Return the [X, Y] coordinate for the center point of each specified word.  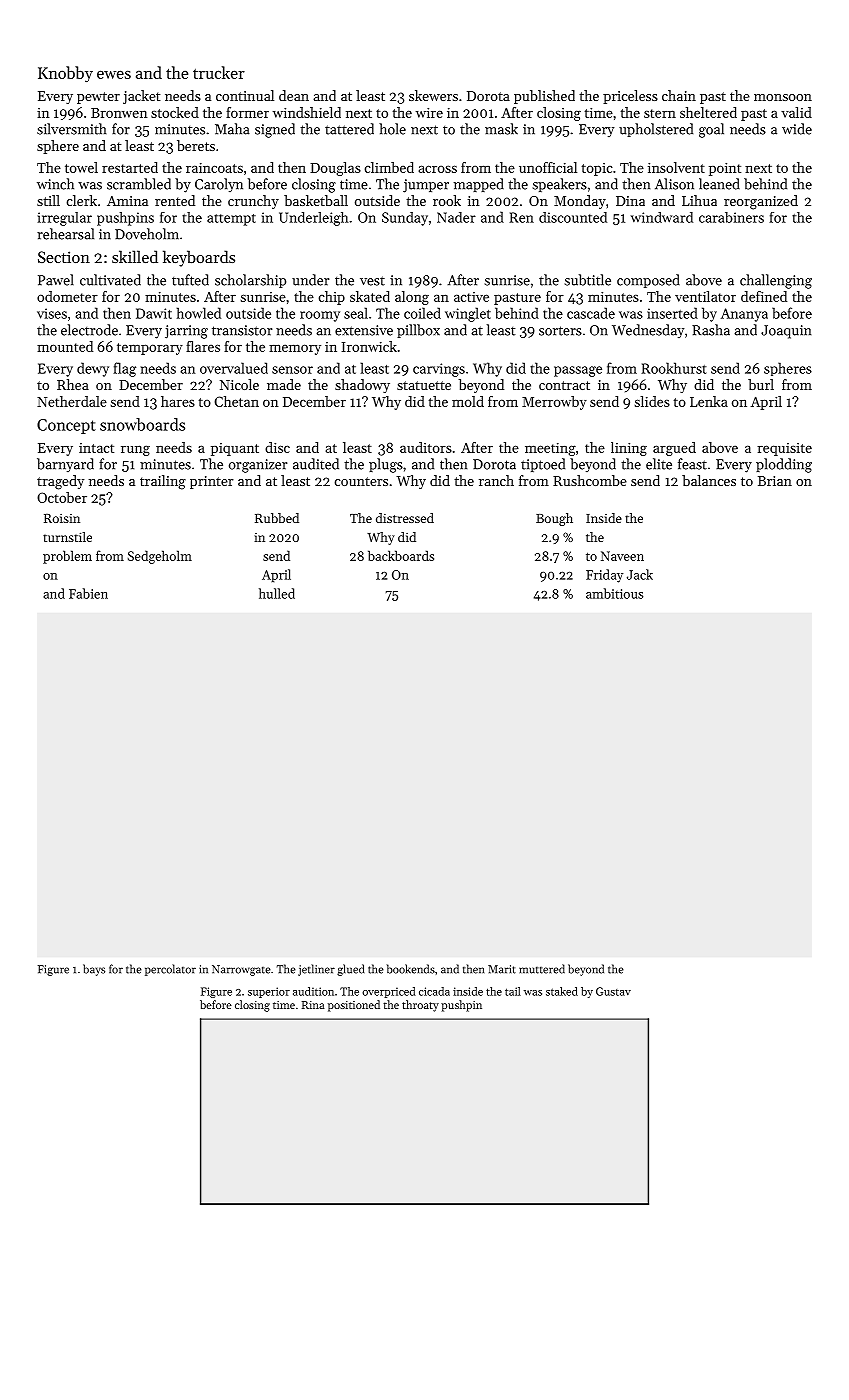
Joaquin [786, 332]
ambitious [614, 593]
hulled [277, 593]
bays [94, 970]
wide [797, 129]
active [471, 297]
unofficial [548, 167]
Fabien [88, 593]
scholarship [250, 281]
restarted [130, 167]
